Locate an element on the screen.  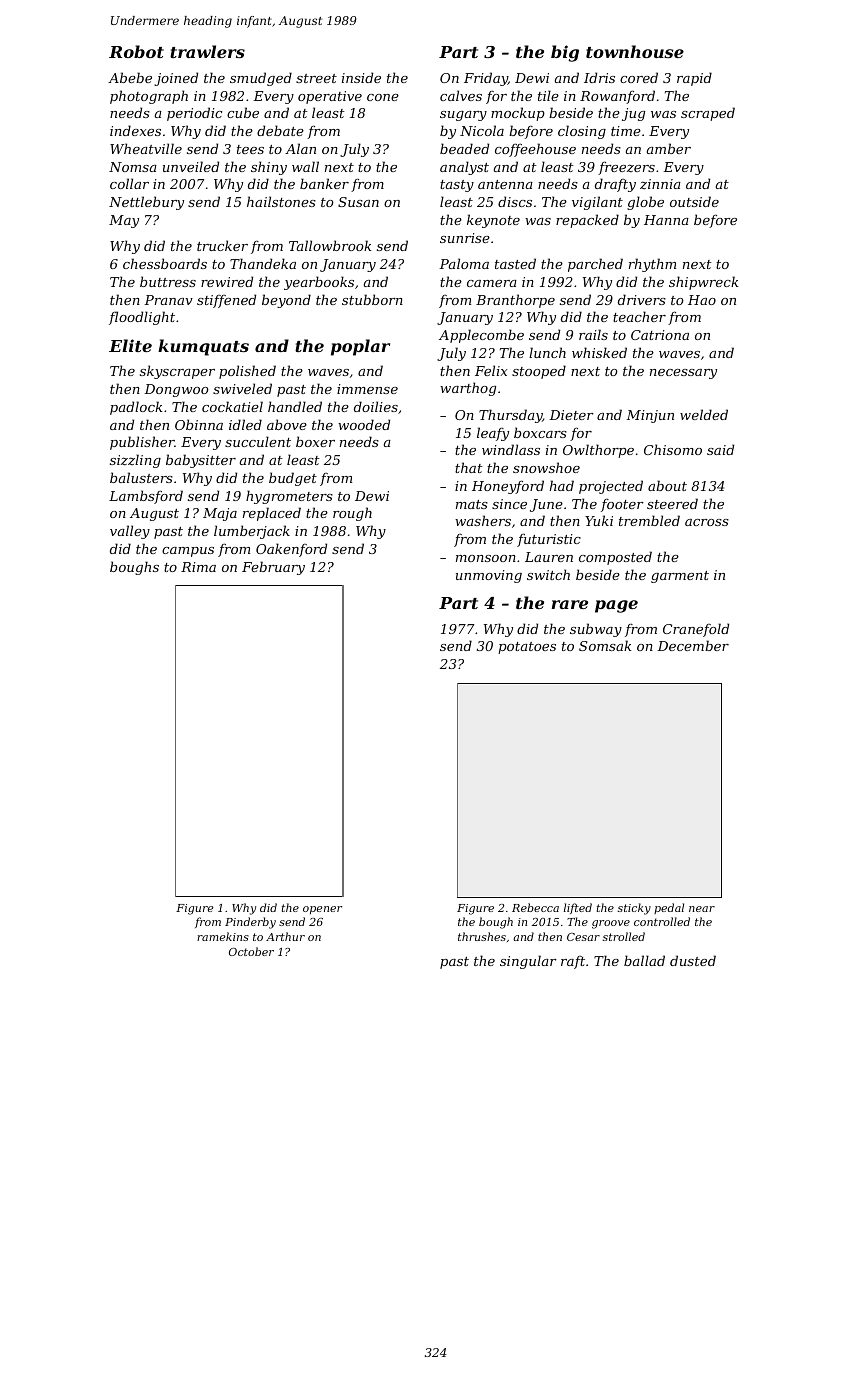
potatoes is located at coordinates (527, 648).
